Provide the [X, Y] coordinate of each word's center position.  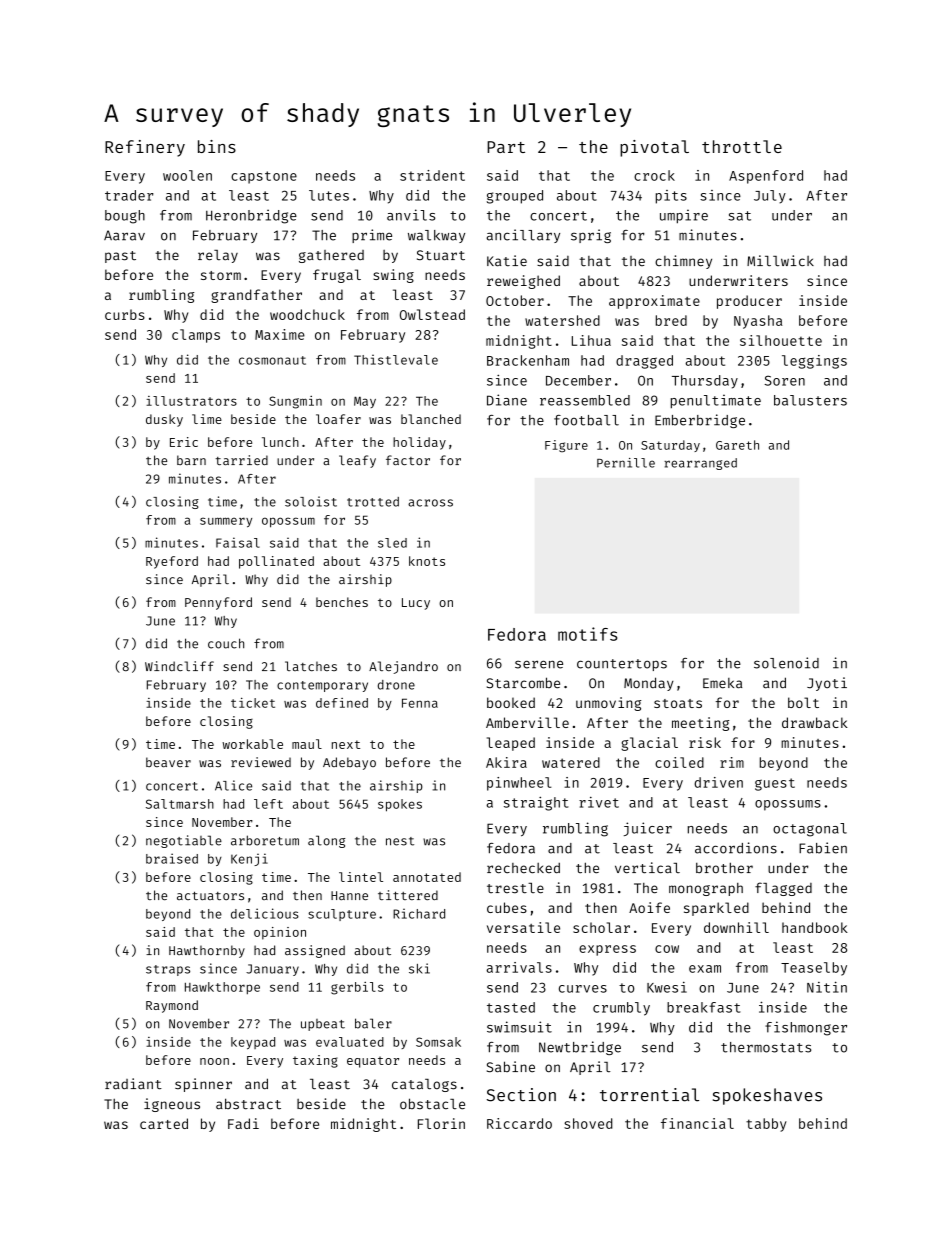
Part [506, 147]
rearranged [700, 464]
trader [129, 195]
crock [654, 175]
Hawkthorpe [222, 988]
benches [342, 602]
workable [252, 744]
